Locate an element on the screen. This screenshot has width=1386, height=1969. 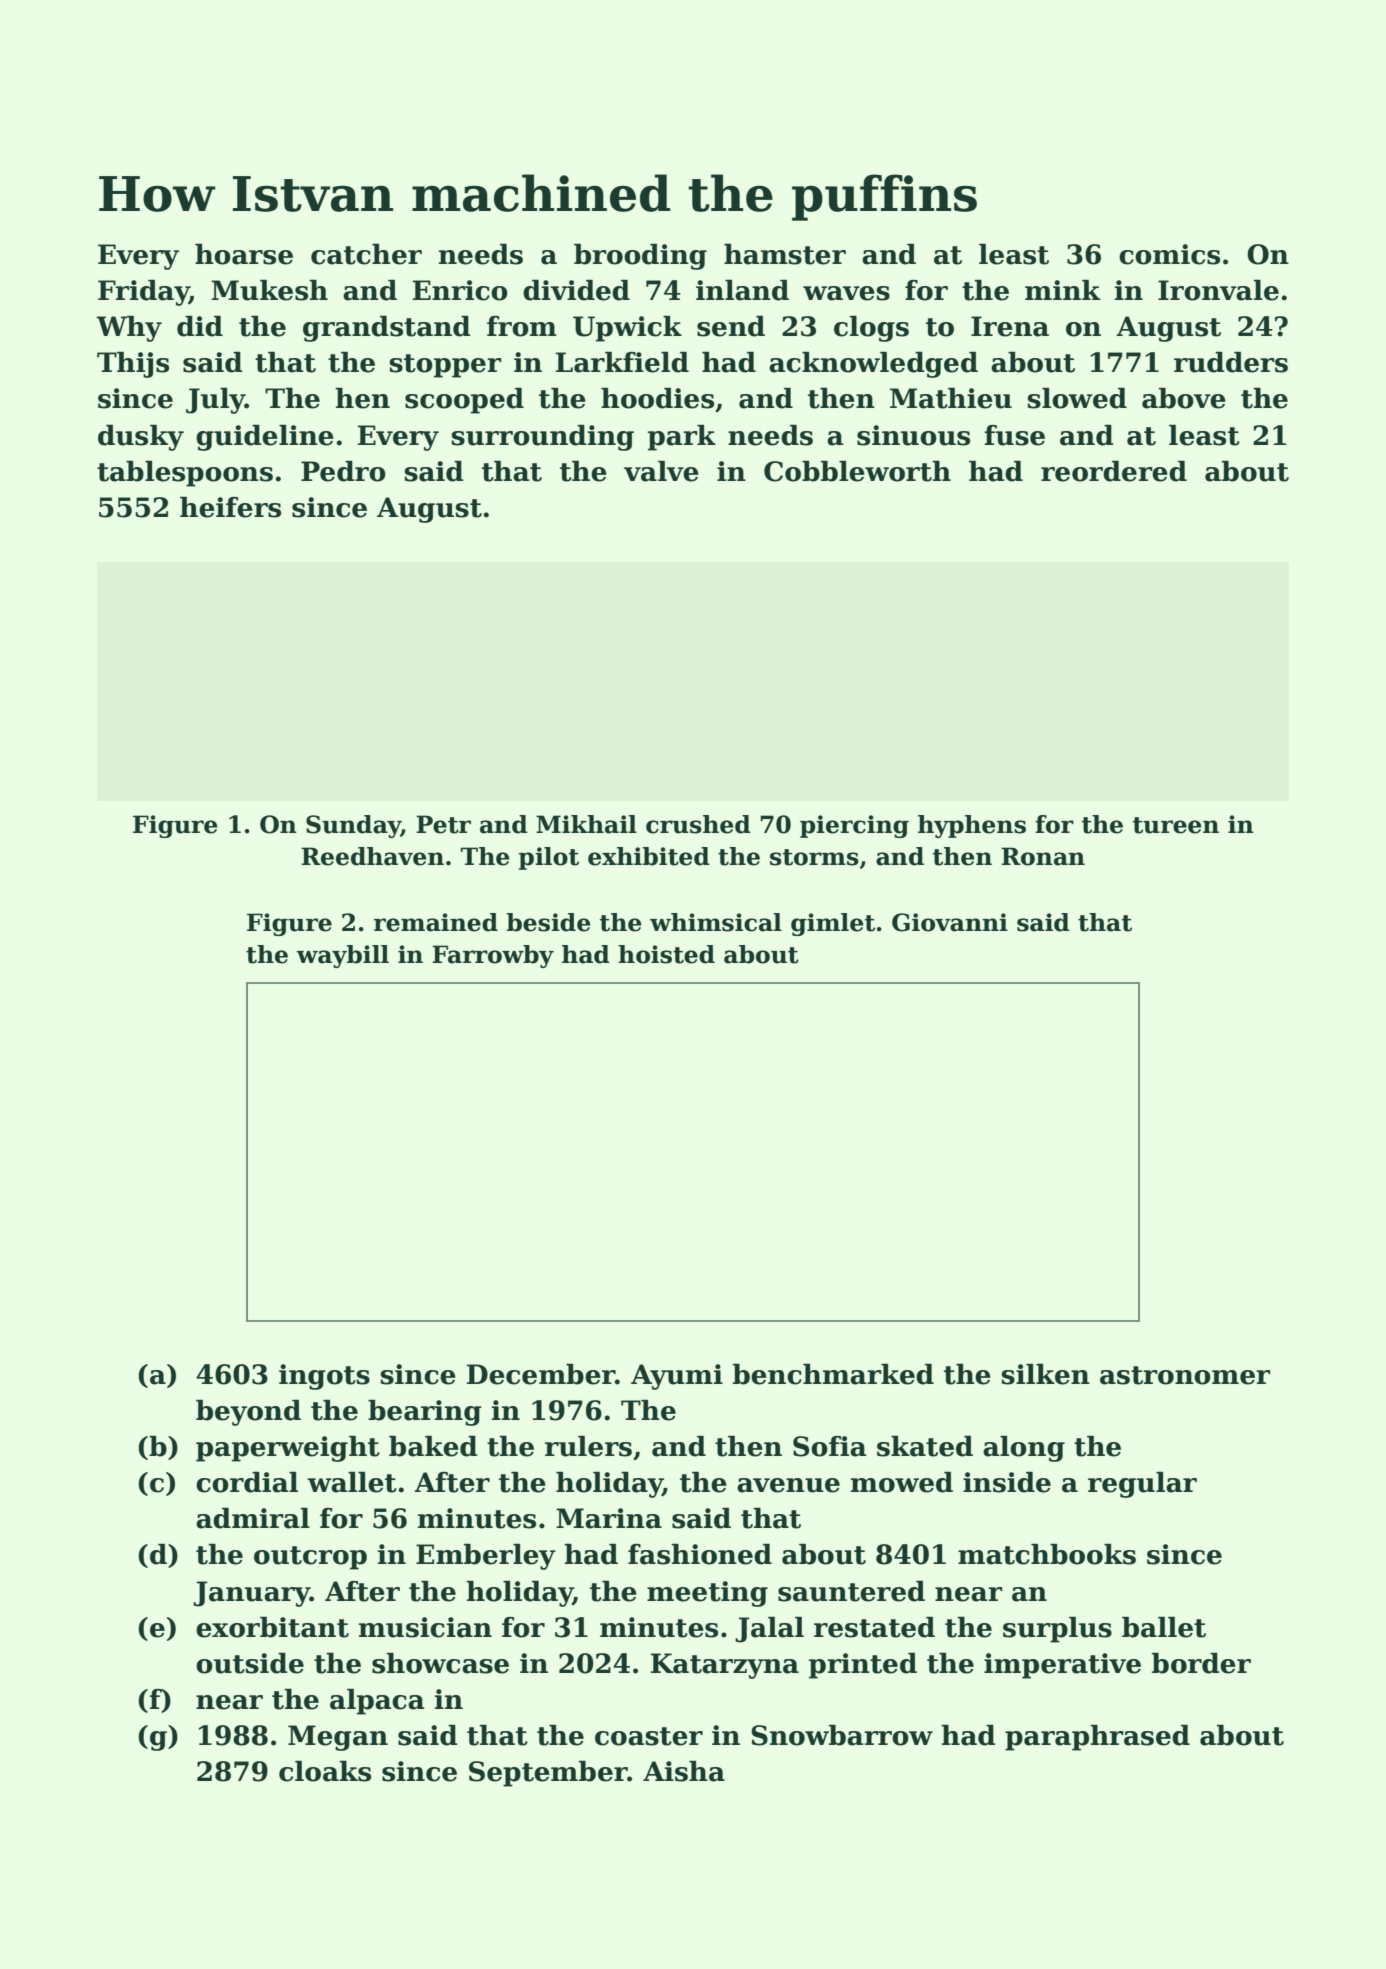
reordered is located at coordinates (1114, 471).
